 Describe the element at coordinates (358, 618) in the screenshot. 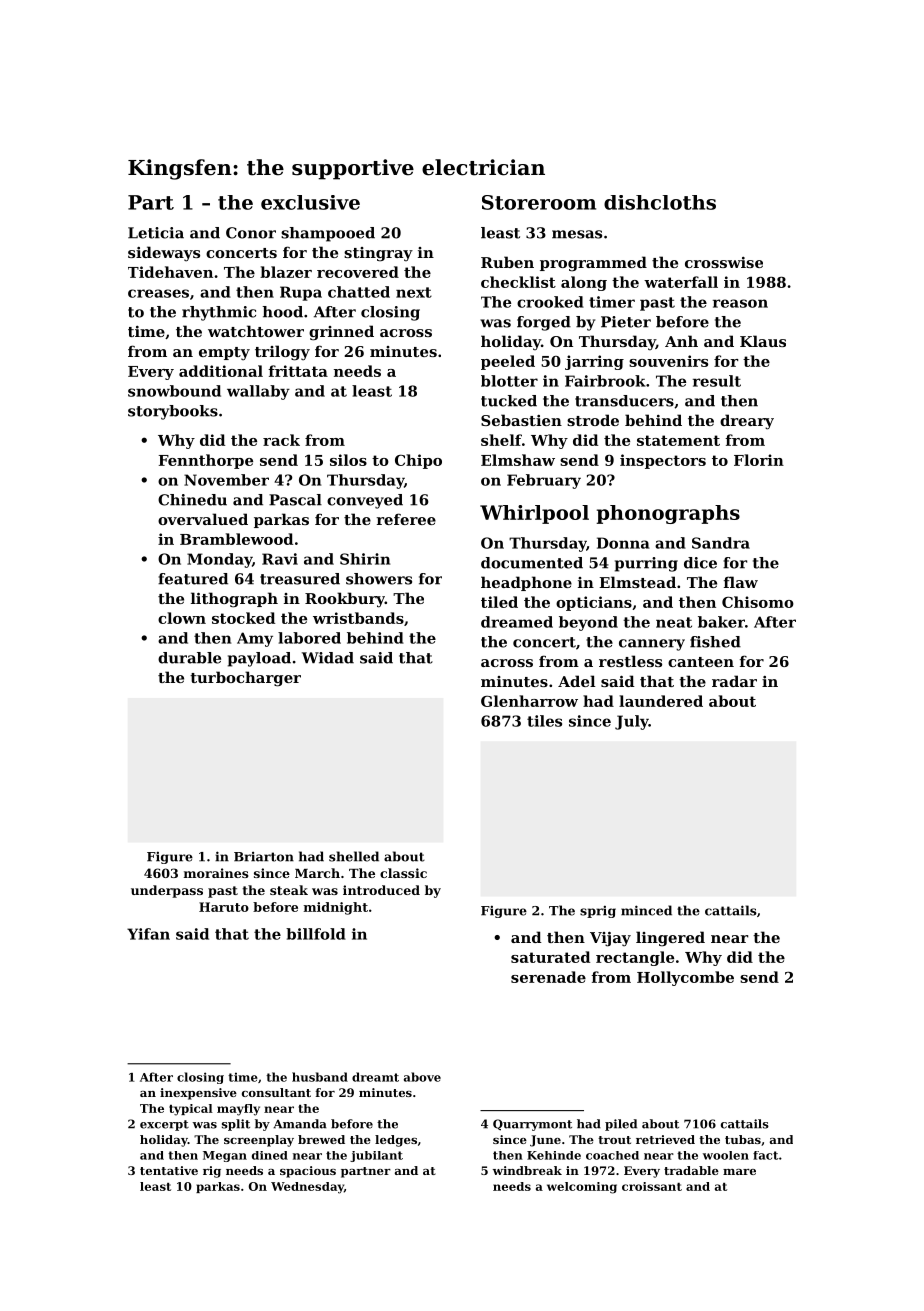

I see `wristbands` at that location.
